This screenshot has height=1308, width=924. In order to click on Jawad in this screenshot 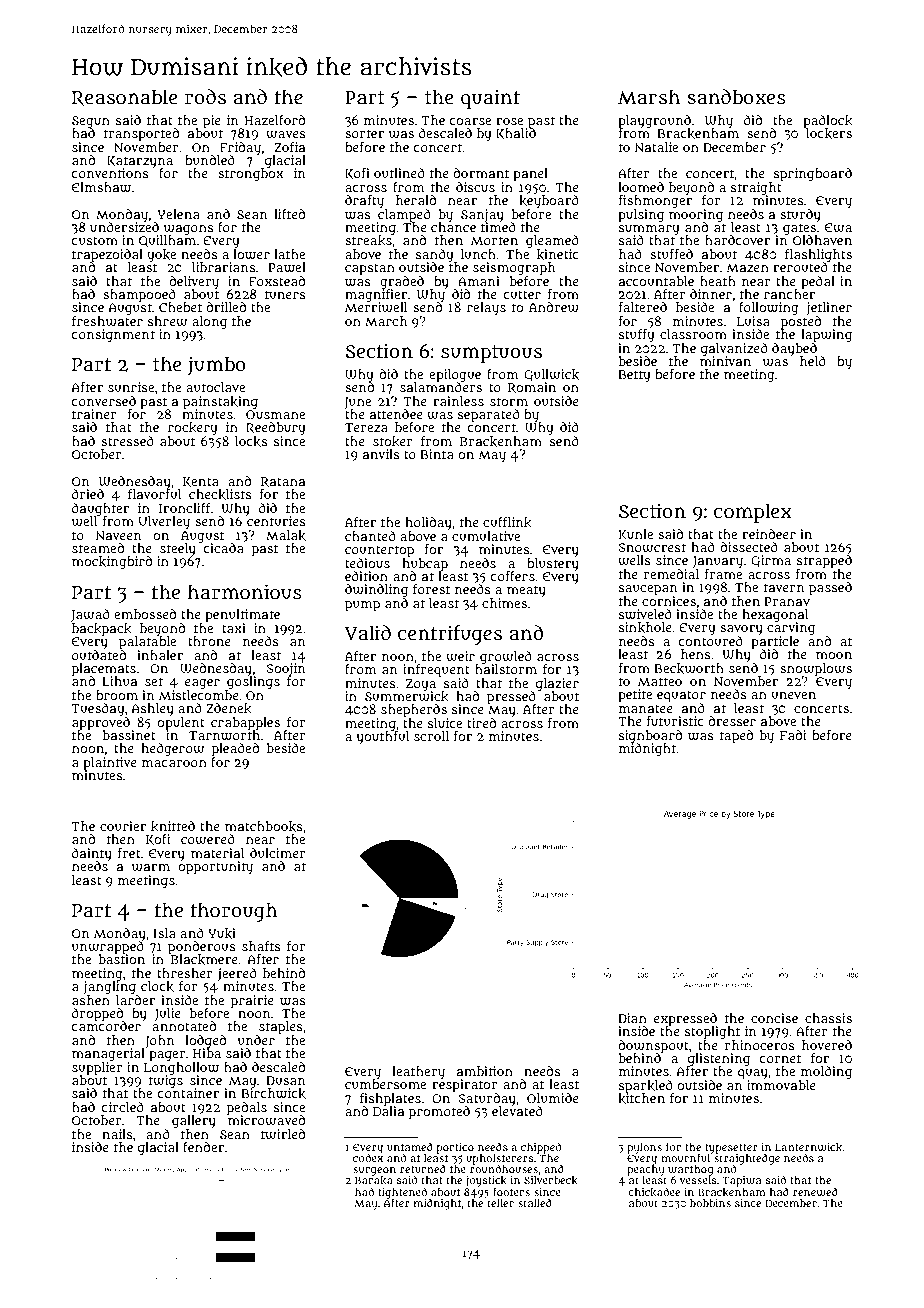, I will do `click(90, 615)`.
